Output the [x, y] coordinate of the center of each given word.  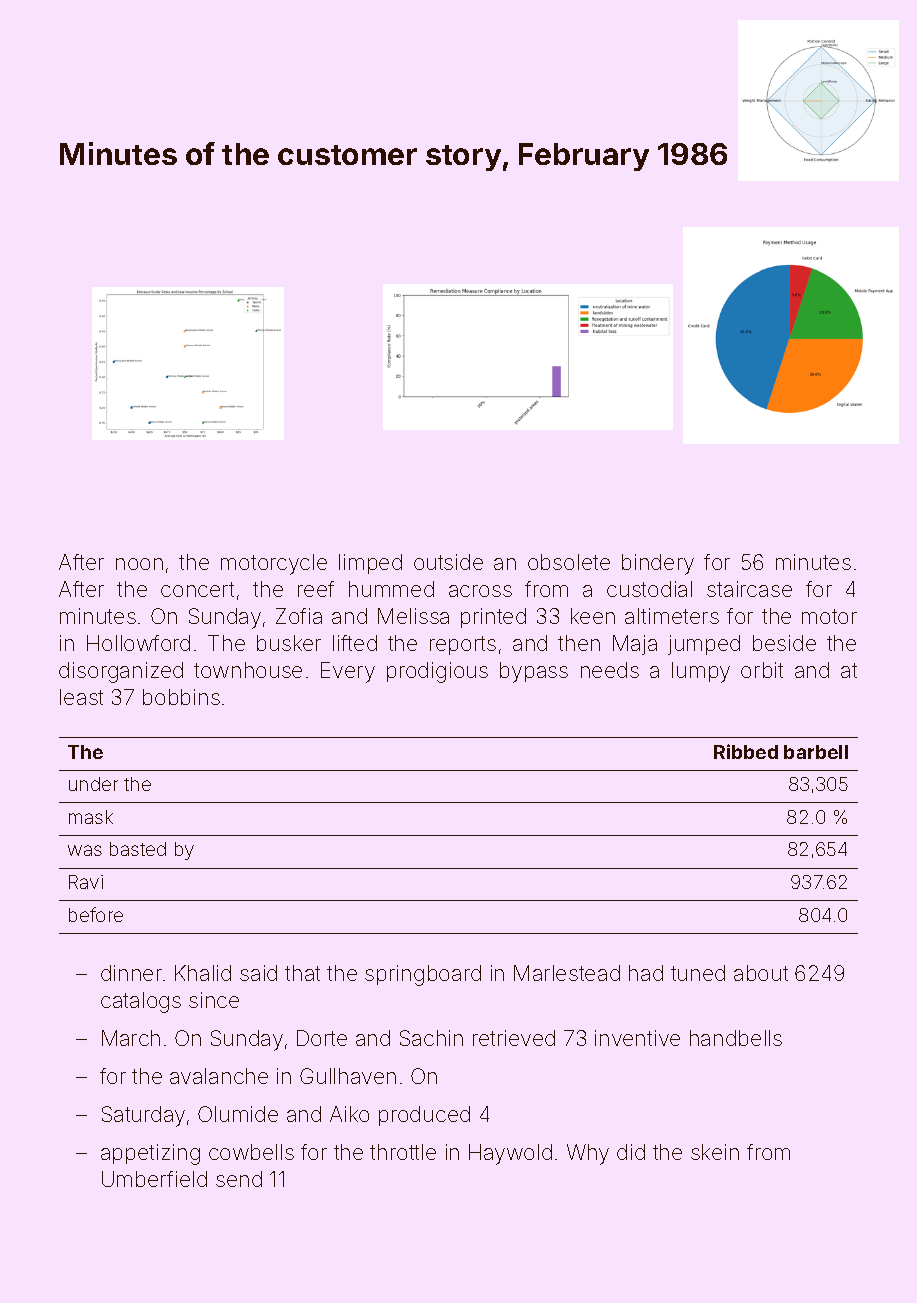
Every [348, 672]
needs [610, 670]
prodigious [437, 672]
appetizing [150, 1154]
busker [289, 643]
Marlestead [567, 973]
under [93, 784]
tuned [698, 973]
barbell [816, 752]
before [96, 914]
